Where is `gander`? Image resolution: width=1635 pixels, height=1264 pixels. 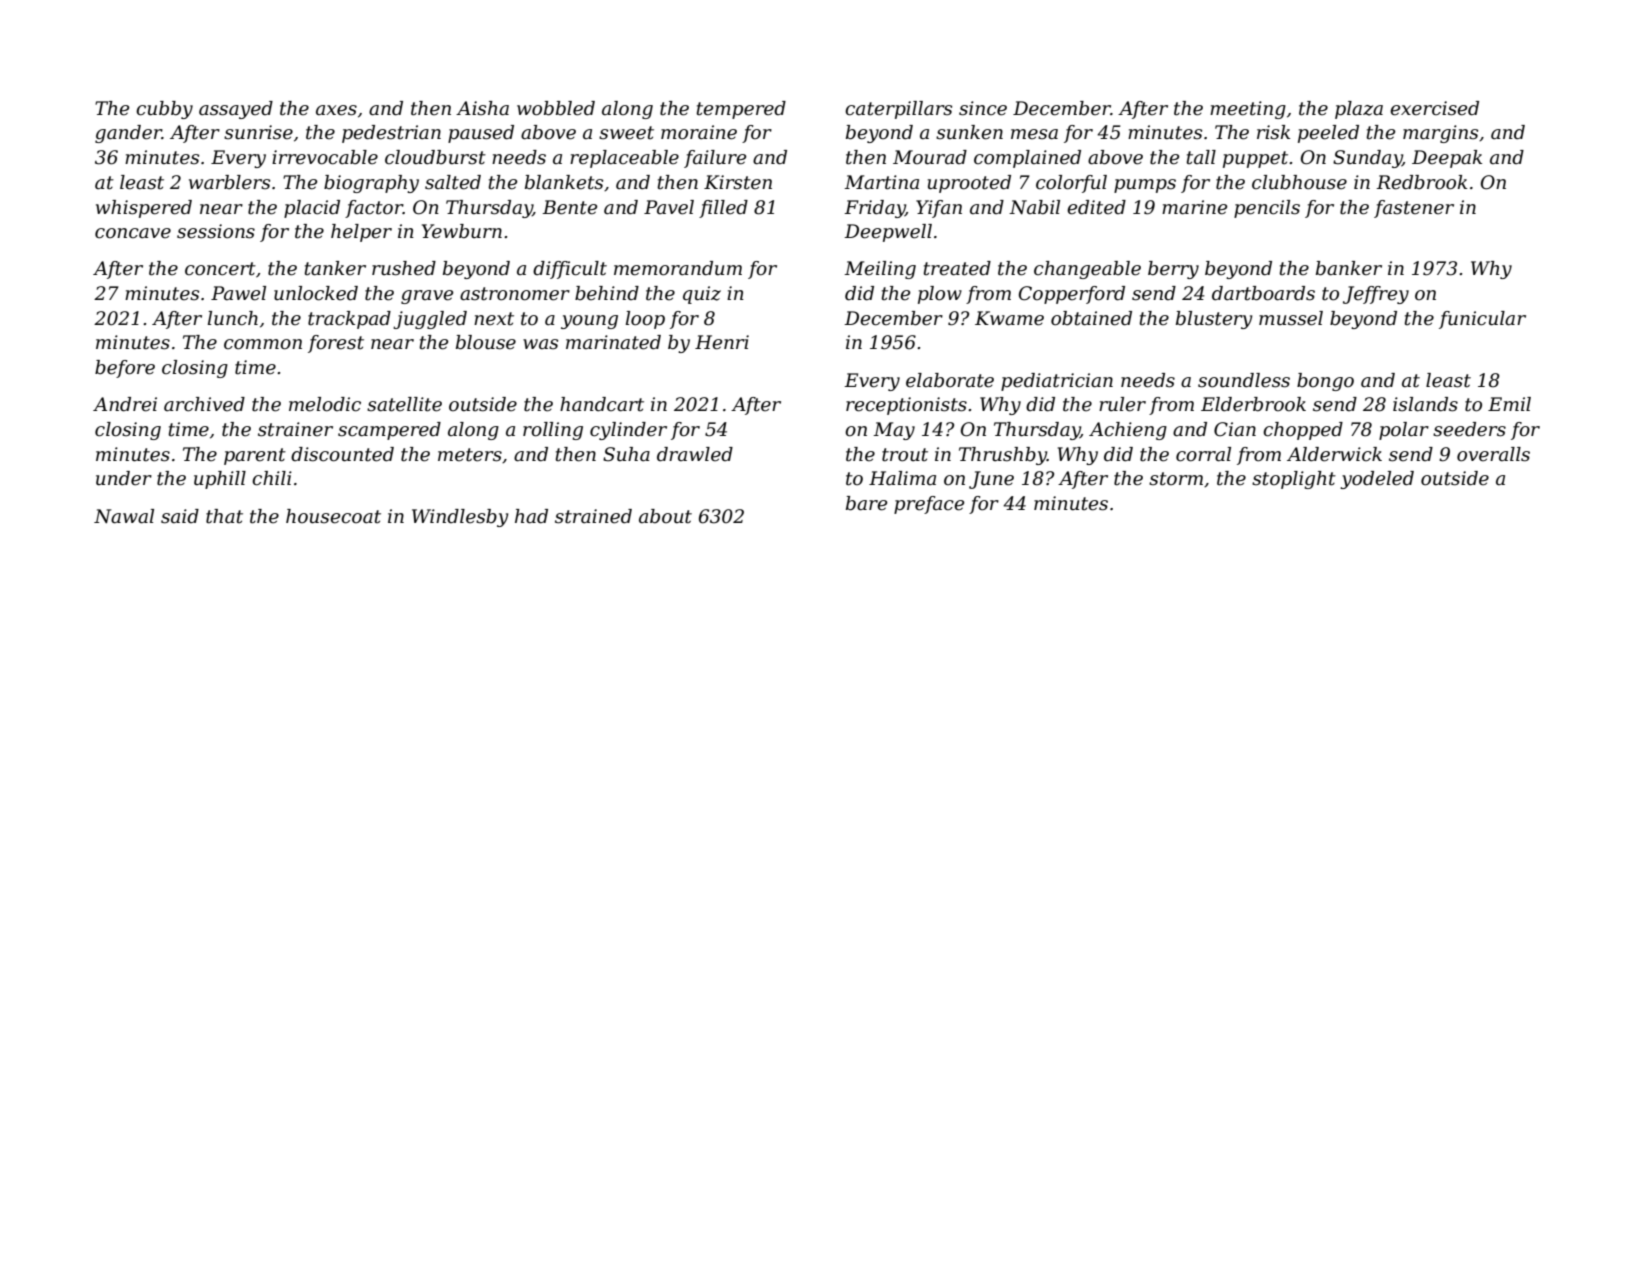 gander is located at coordinates (128, 134).
